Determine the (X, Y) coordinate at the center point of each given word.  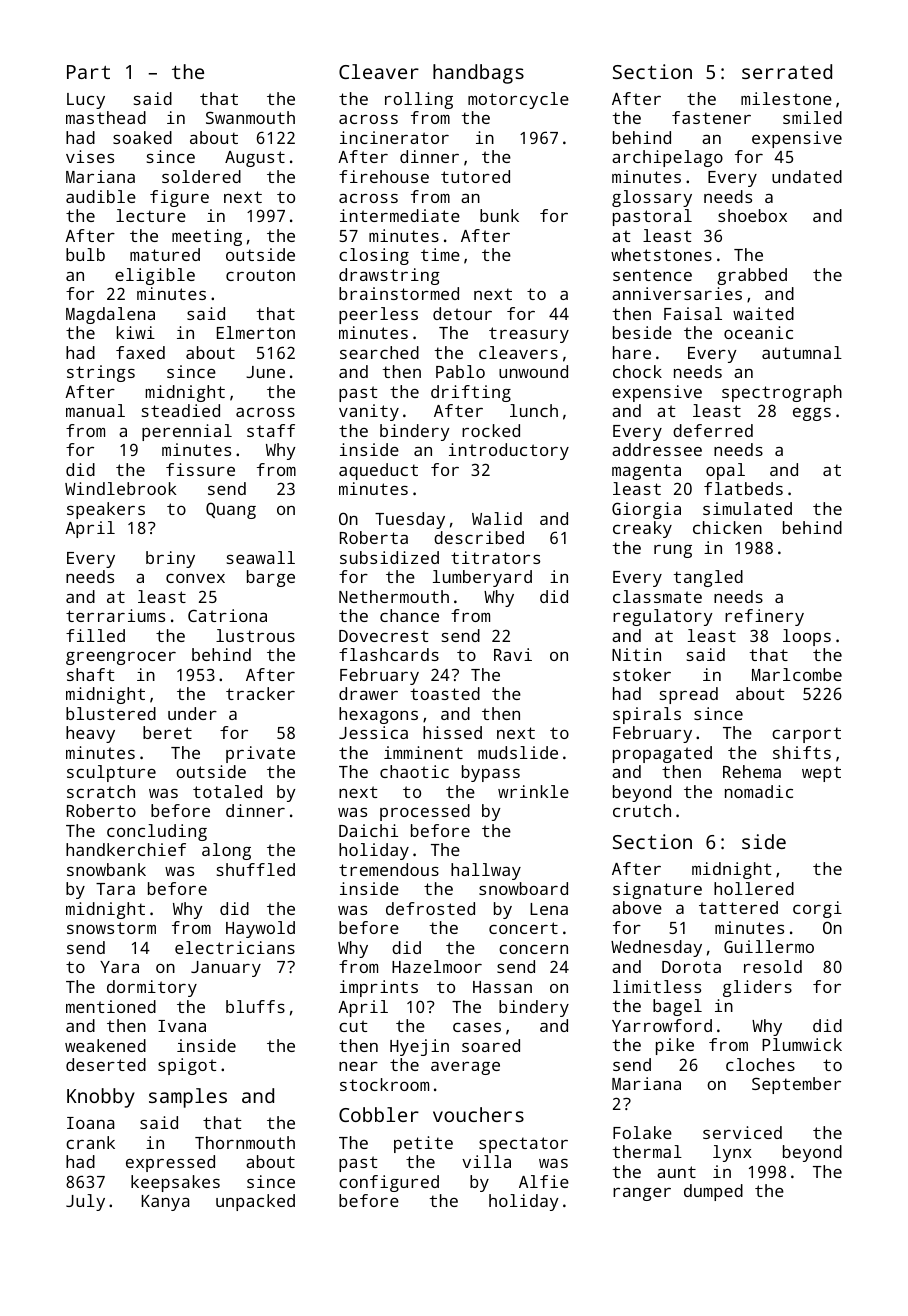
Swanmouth (250, 117)
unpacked (255, 1202)
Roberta (374, 537)
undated (807, 176)
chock (637, 371)
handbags (478, 74)
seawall (261, 557)
